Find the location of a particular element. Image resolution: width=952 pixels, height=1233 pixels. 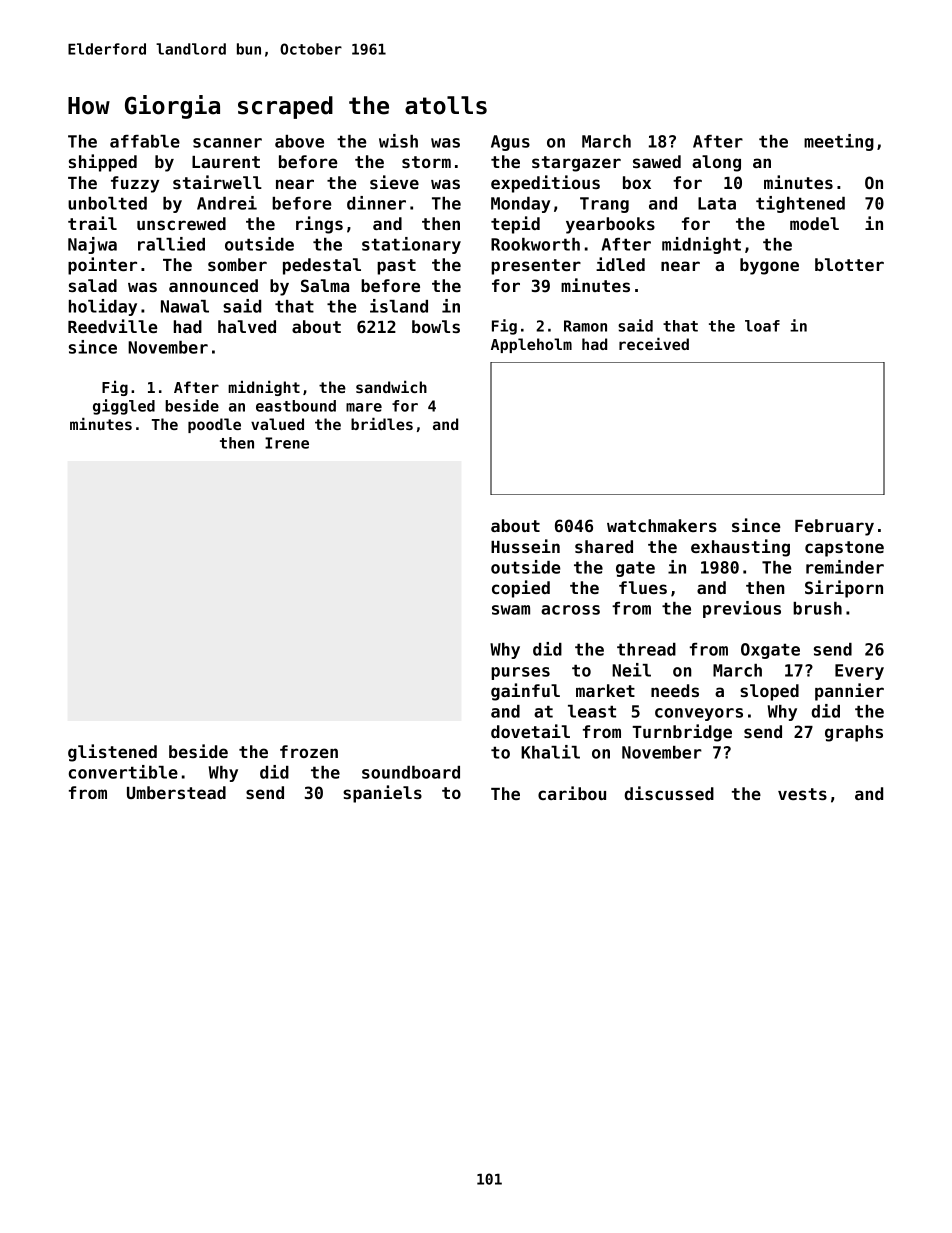

least is located at coordinates (592, 711).
